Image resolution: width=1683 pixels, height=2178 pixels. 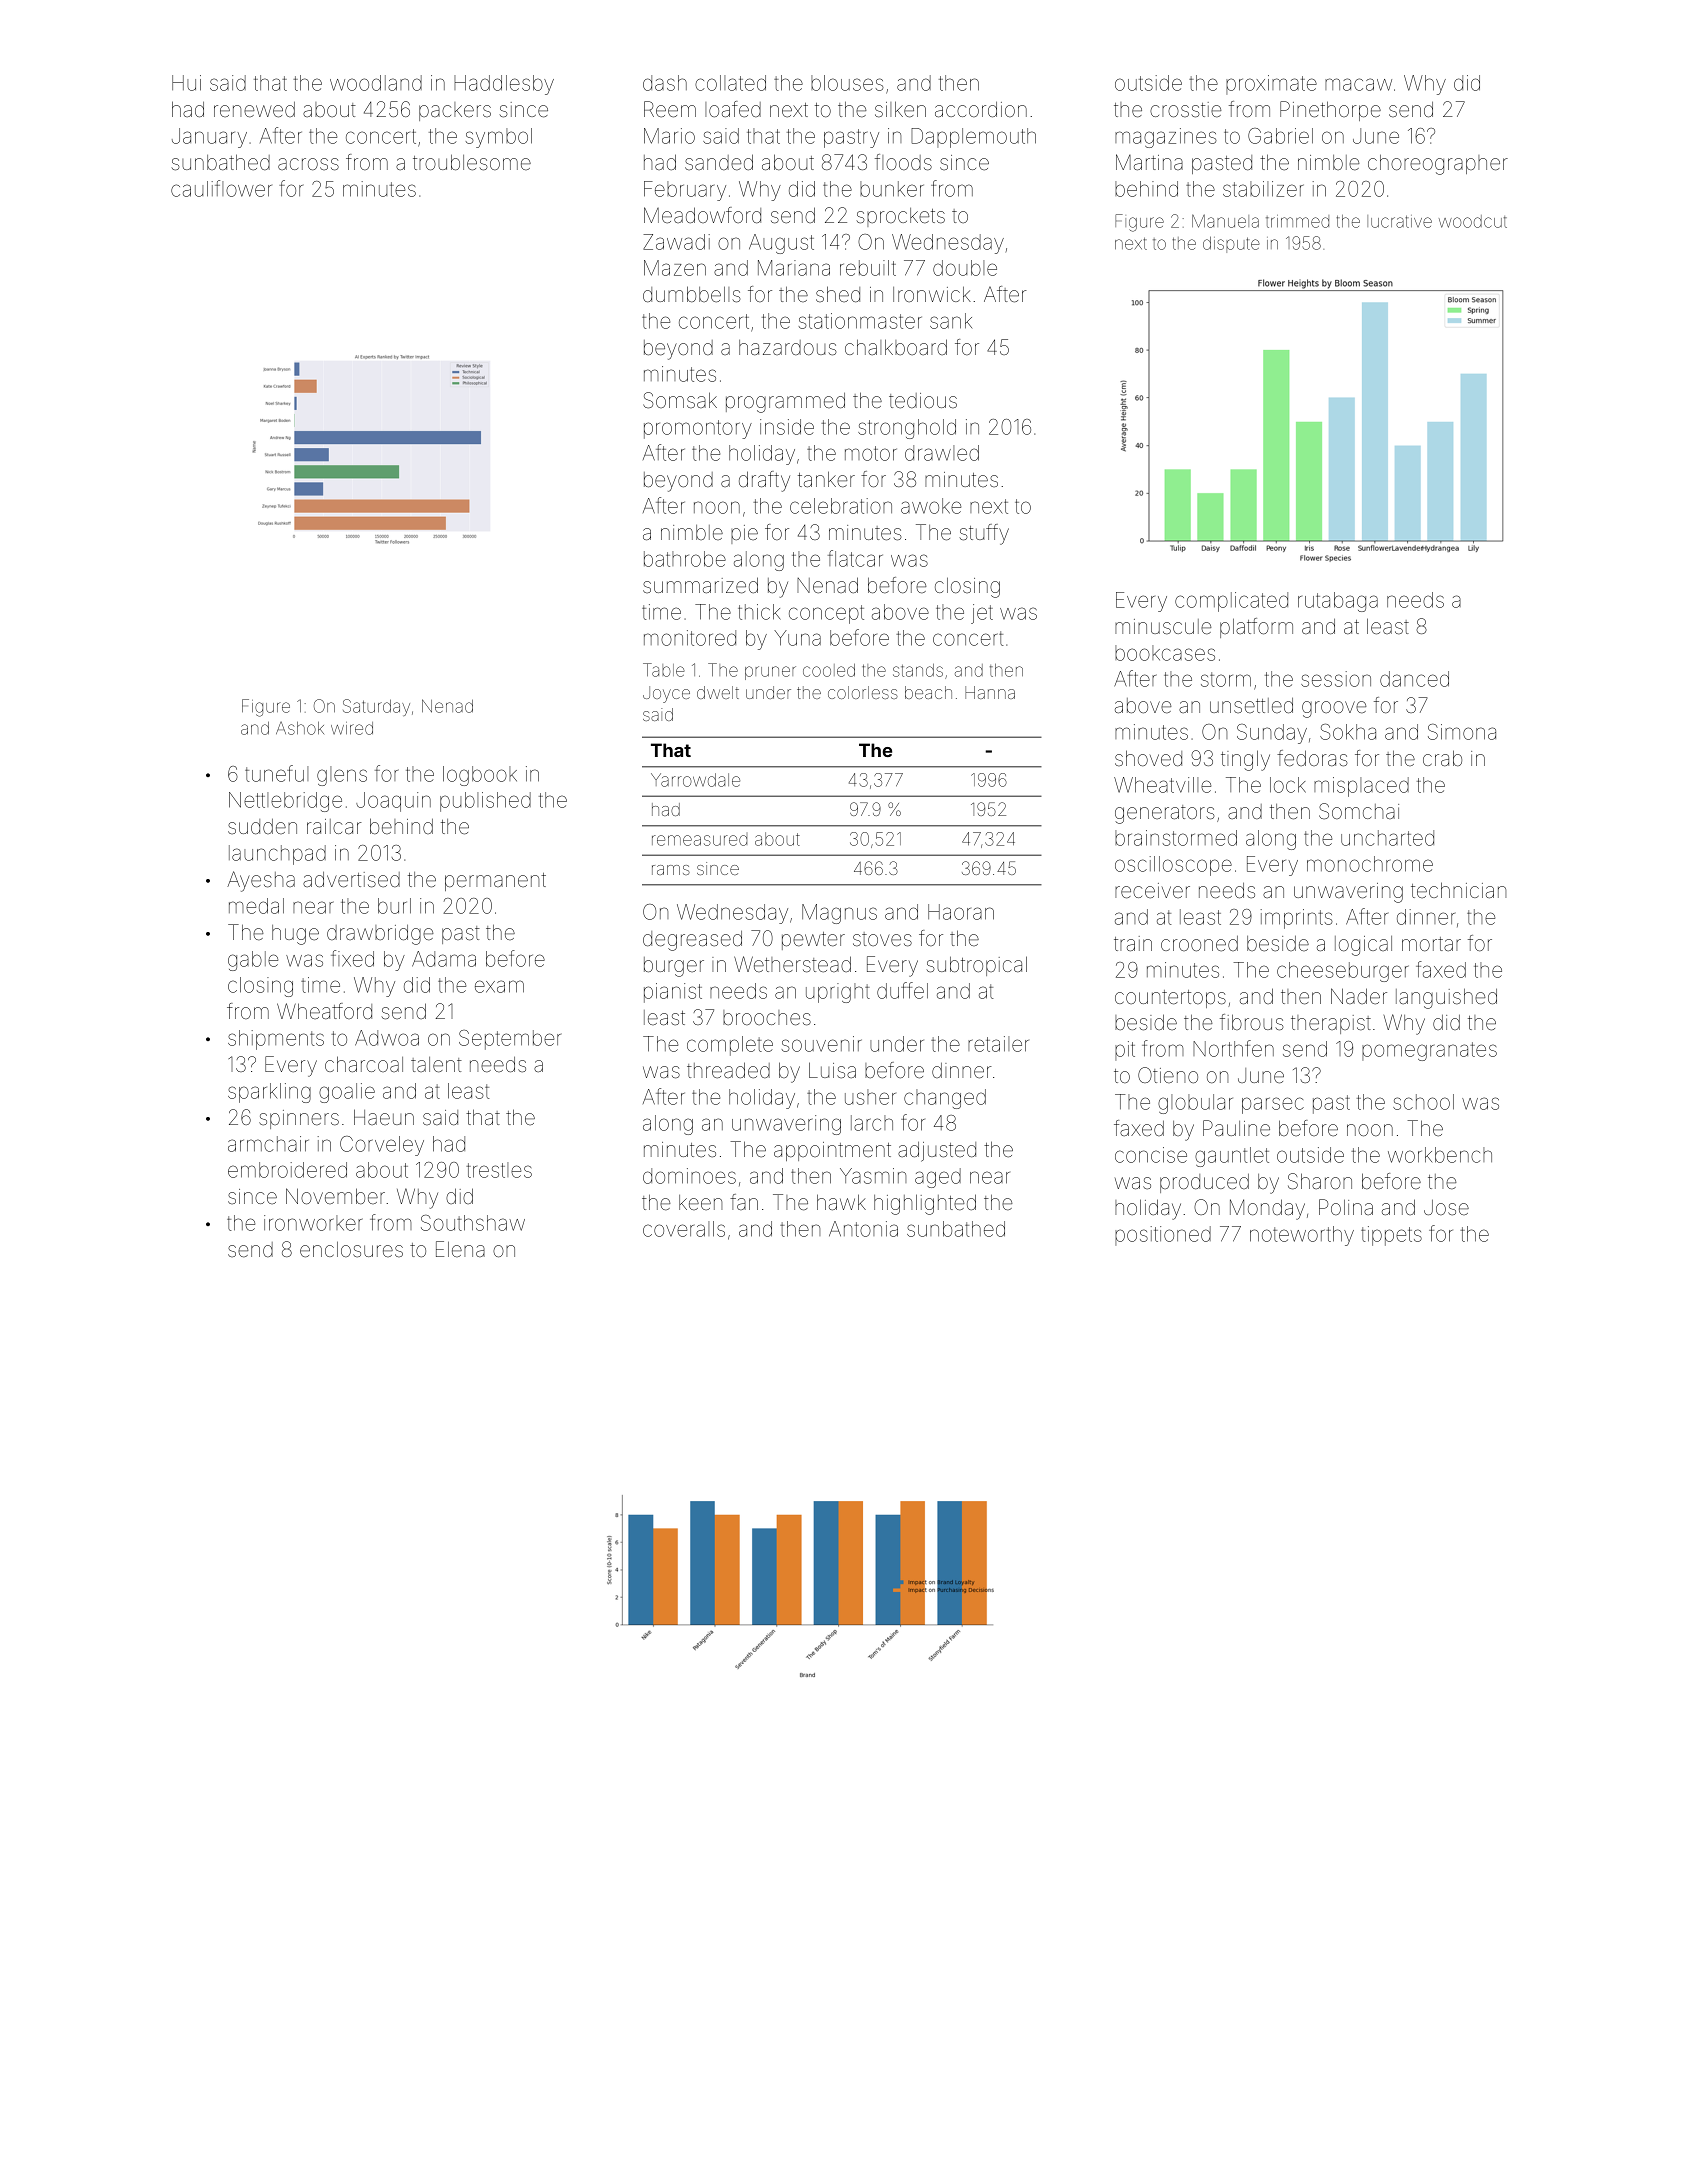 What do you see at coordinates (382, 1146) in the screenshot?
I see `Corveley` at bounding box center [382, 1146].
